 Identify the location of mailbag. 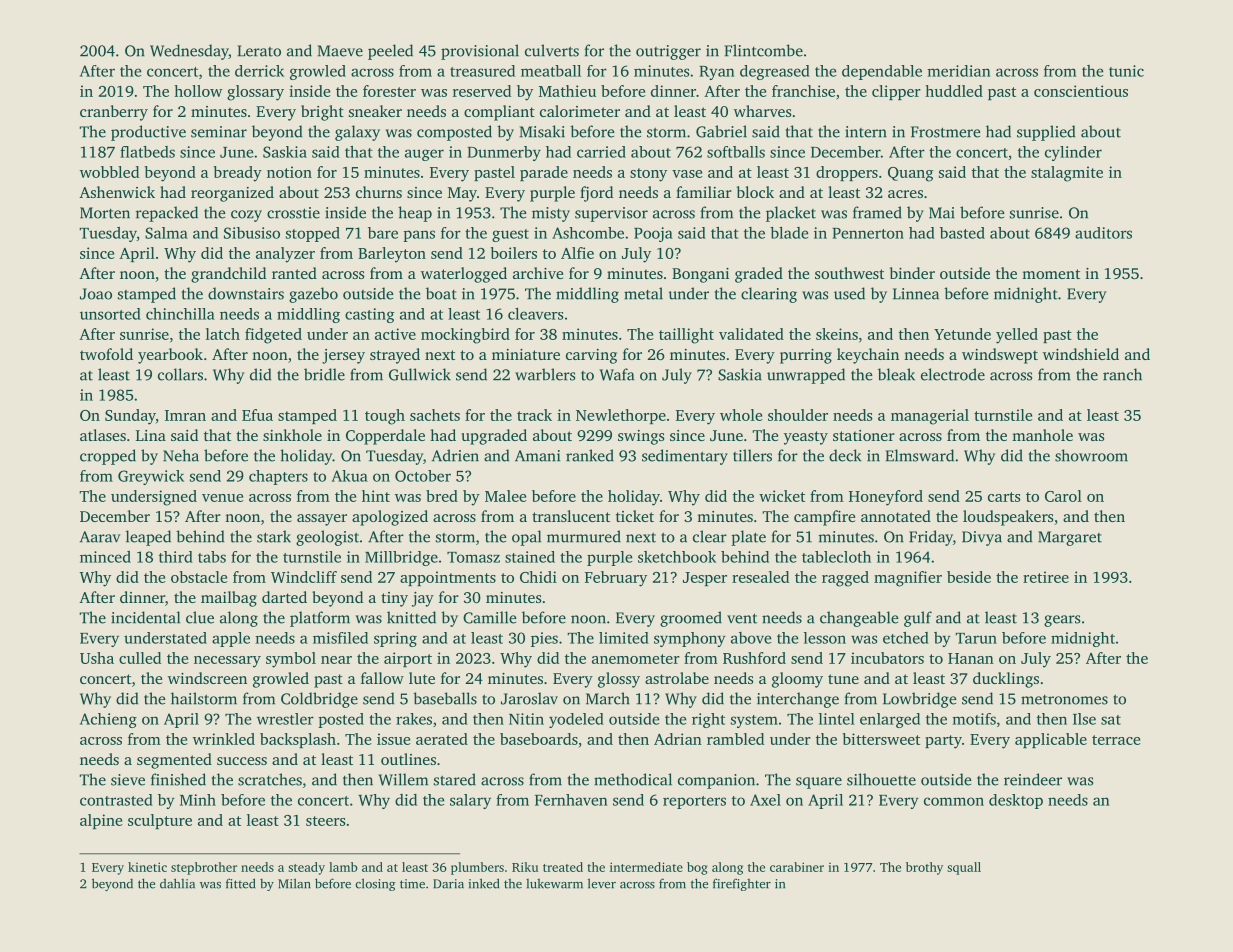
(229, 599).
